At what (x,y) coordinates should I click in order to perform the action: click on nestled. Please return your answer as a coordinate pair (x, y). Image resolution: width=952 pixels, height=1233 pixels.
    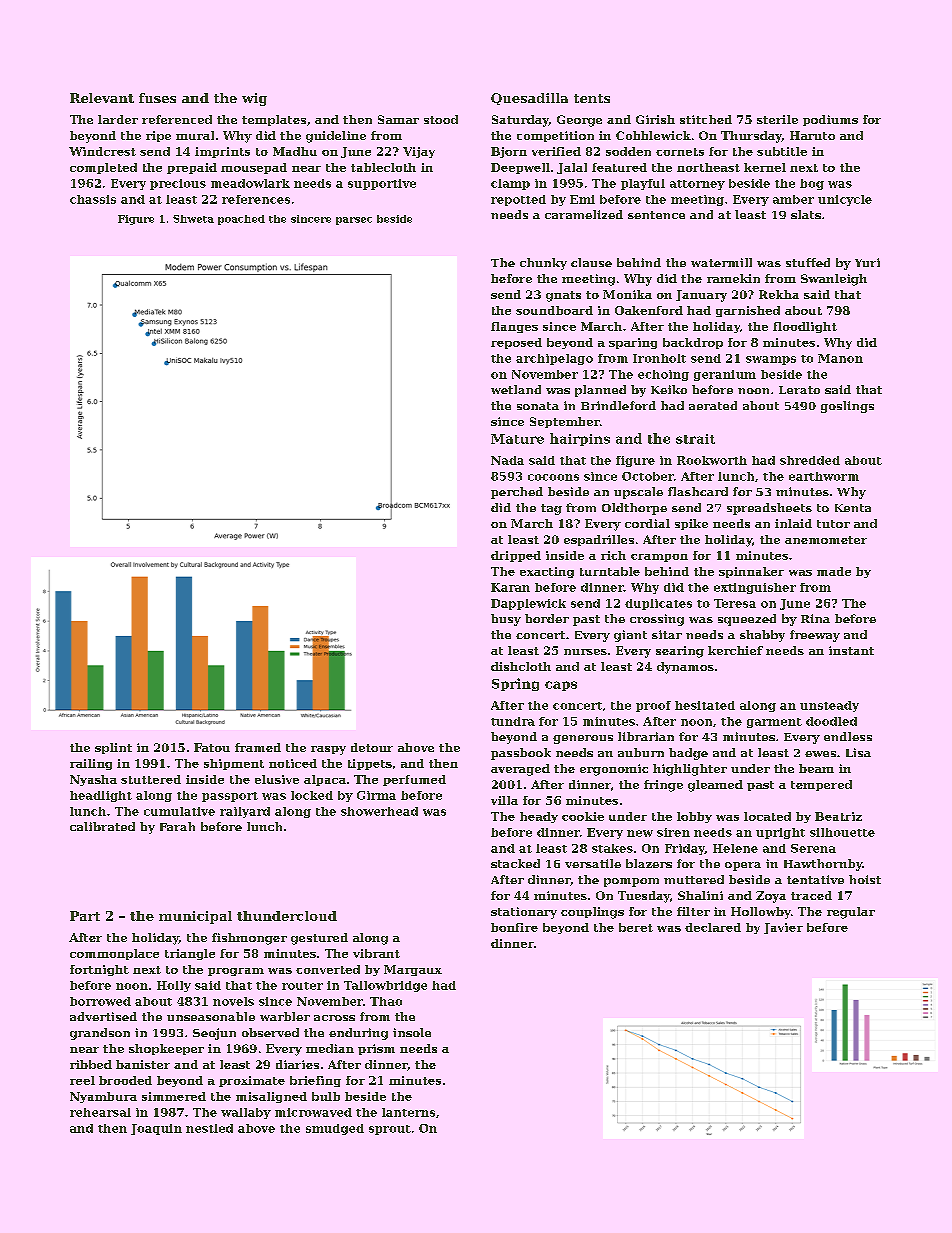
    Looking at the image, I should click on (209, 1128).
